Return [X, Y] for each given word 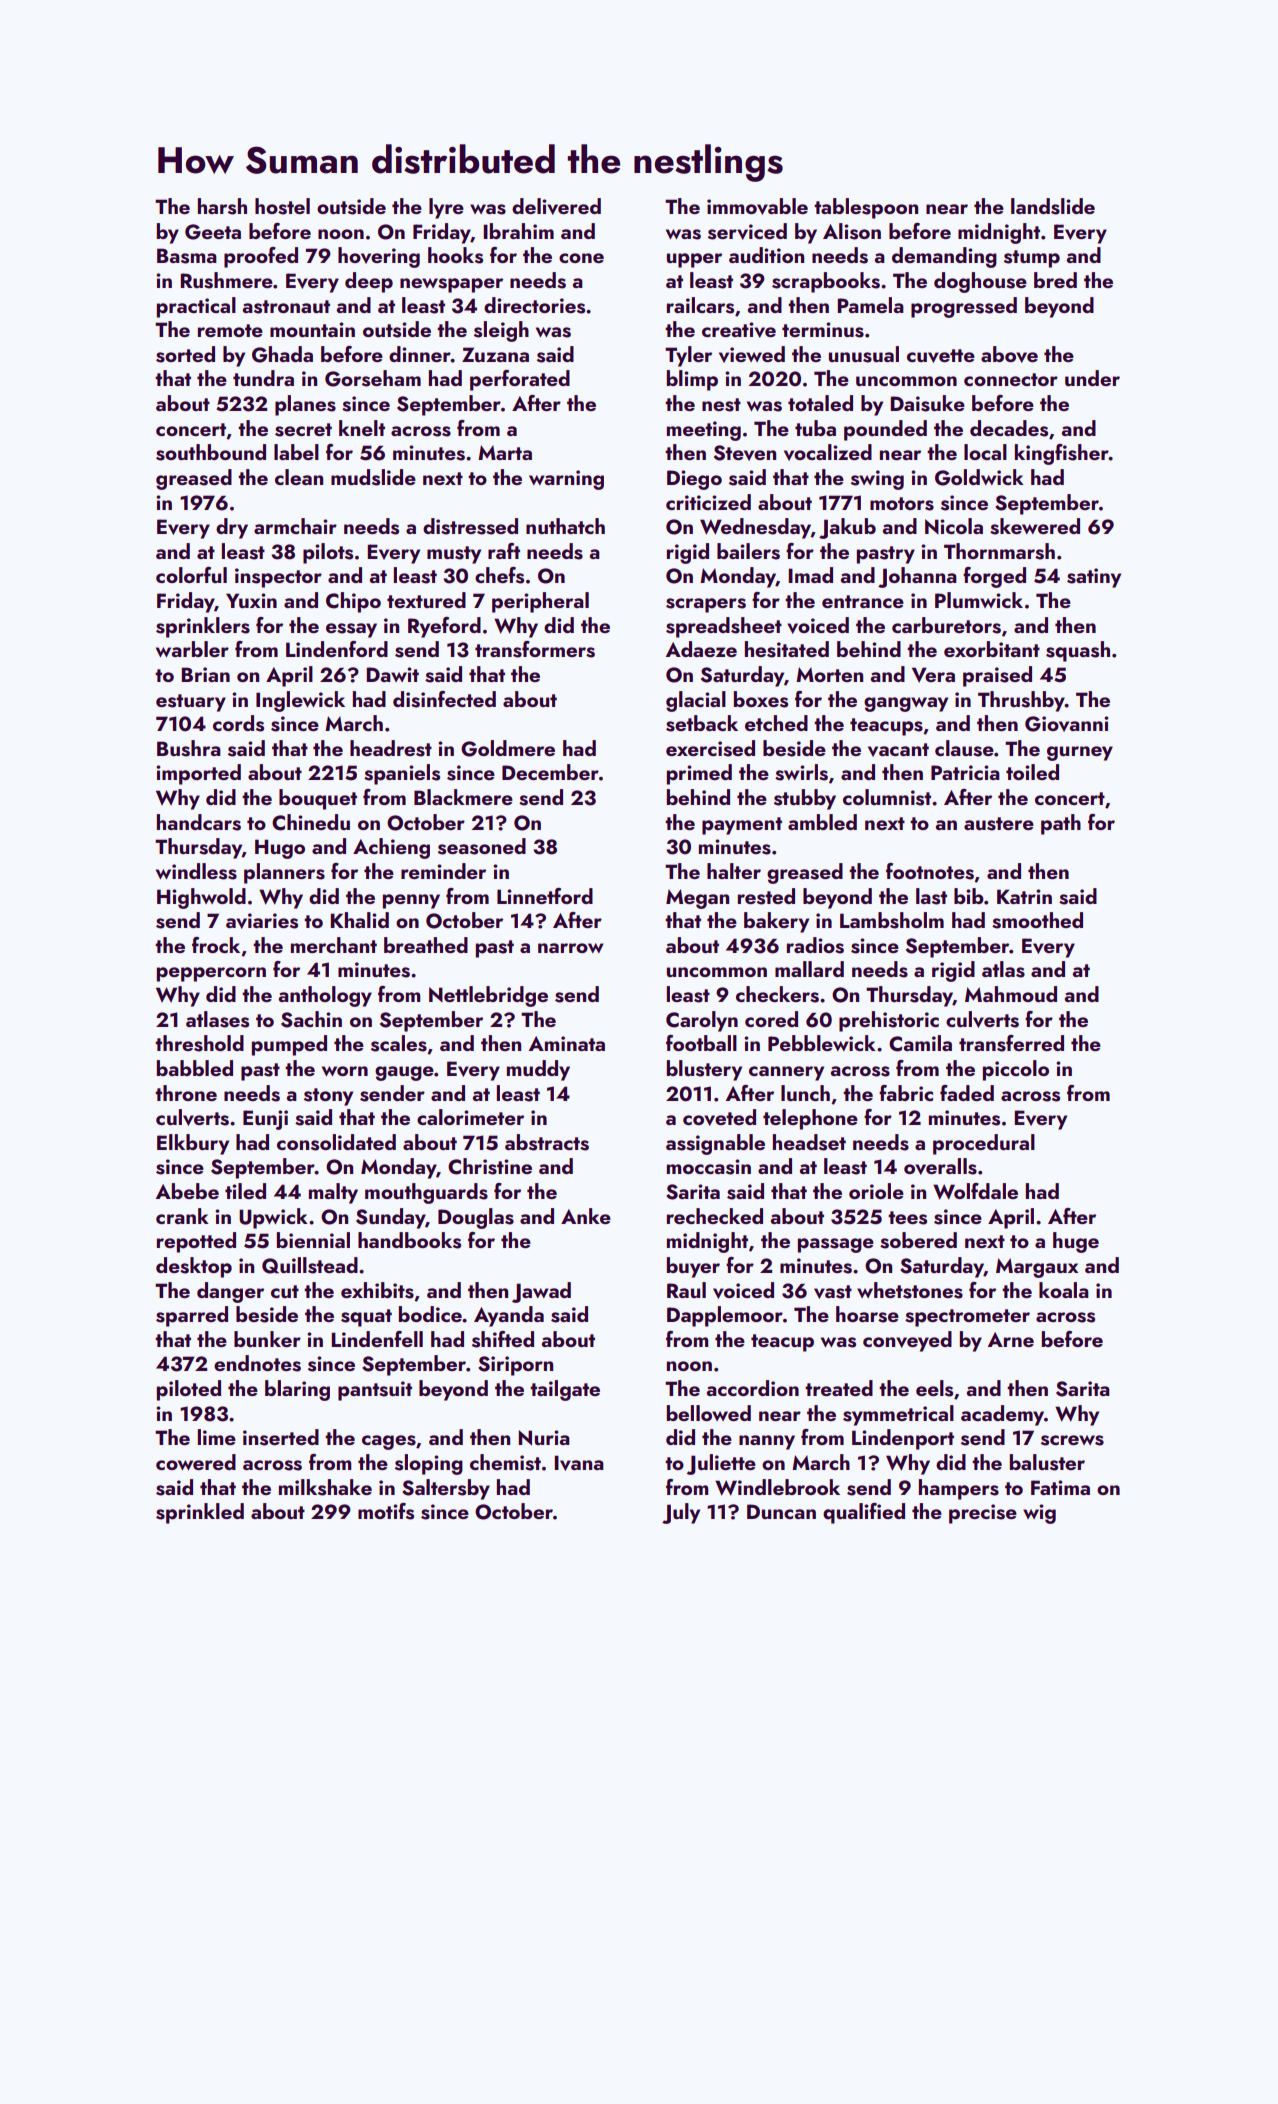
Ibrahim [518, 231]
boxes [761, 699]
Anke [586, 1216]
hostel [282, 206]
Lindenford [337, 649]
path [1061, 824]
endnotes [257, 1363]
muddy [538, 1070]
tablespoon [866, 208]
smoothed [1037, 920]
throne [186, 1093]
